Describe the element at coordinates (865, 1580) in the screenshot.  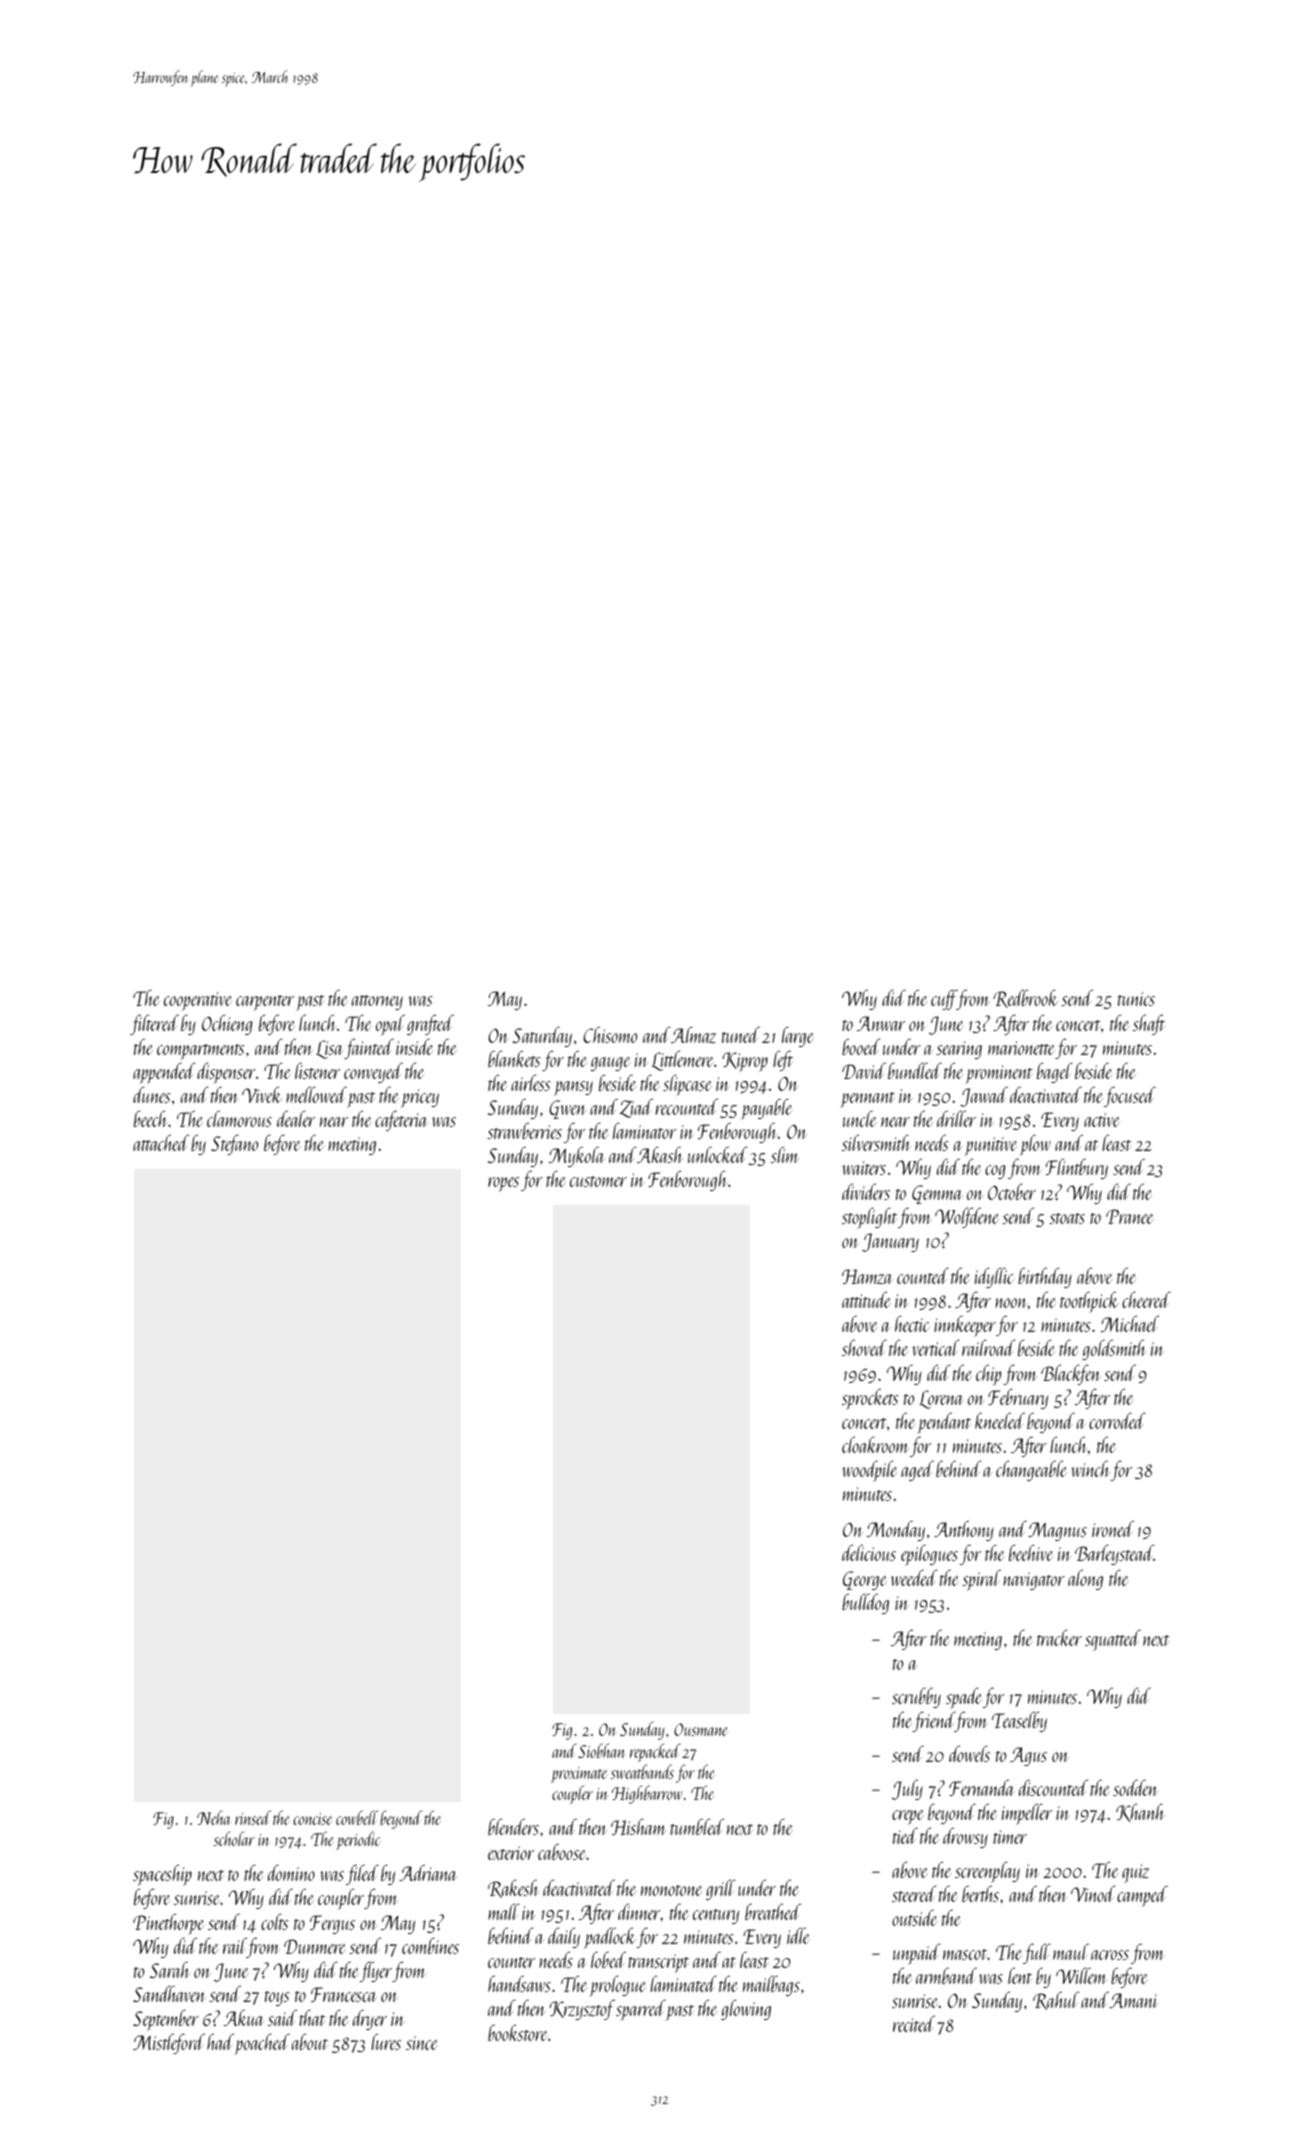
I see `George` at that location.
